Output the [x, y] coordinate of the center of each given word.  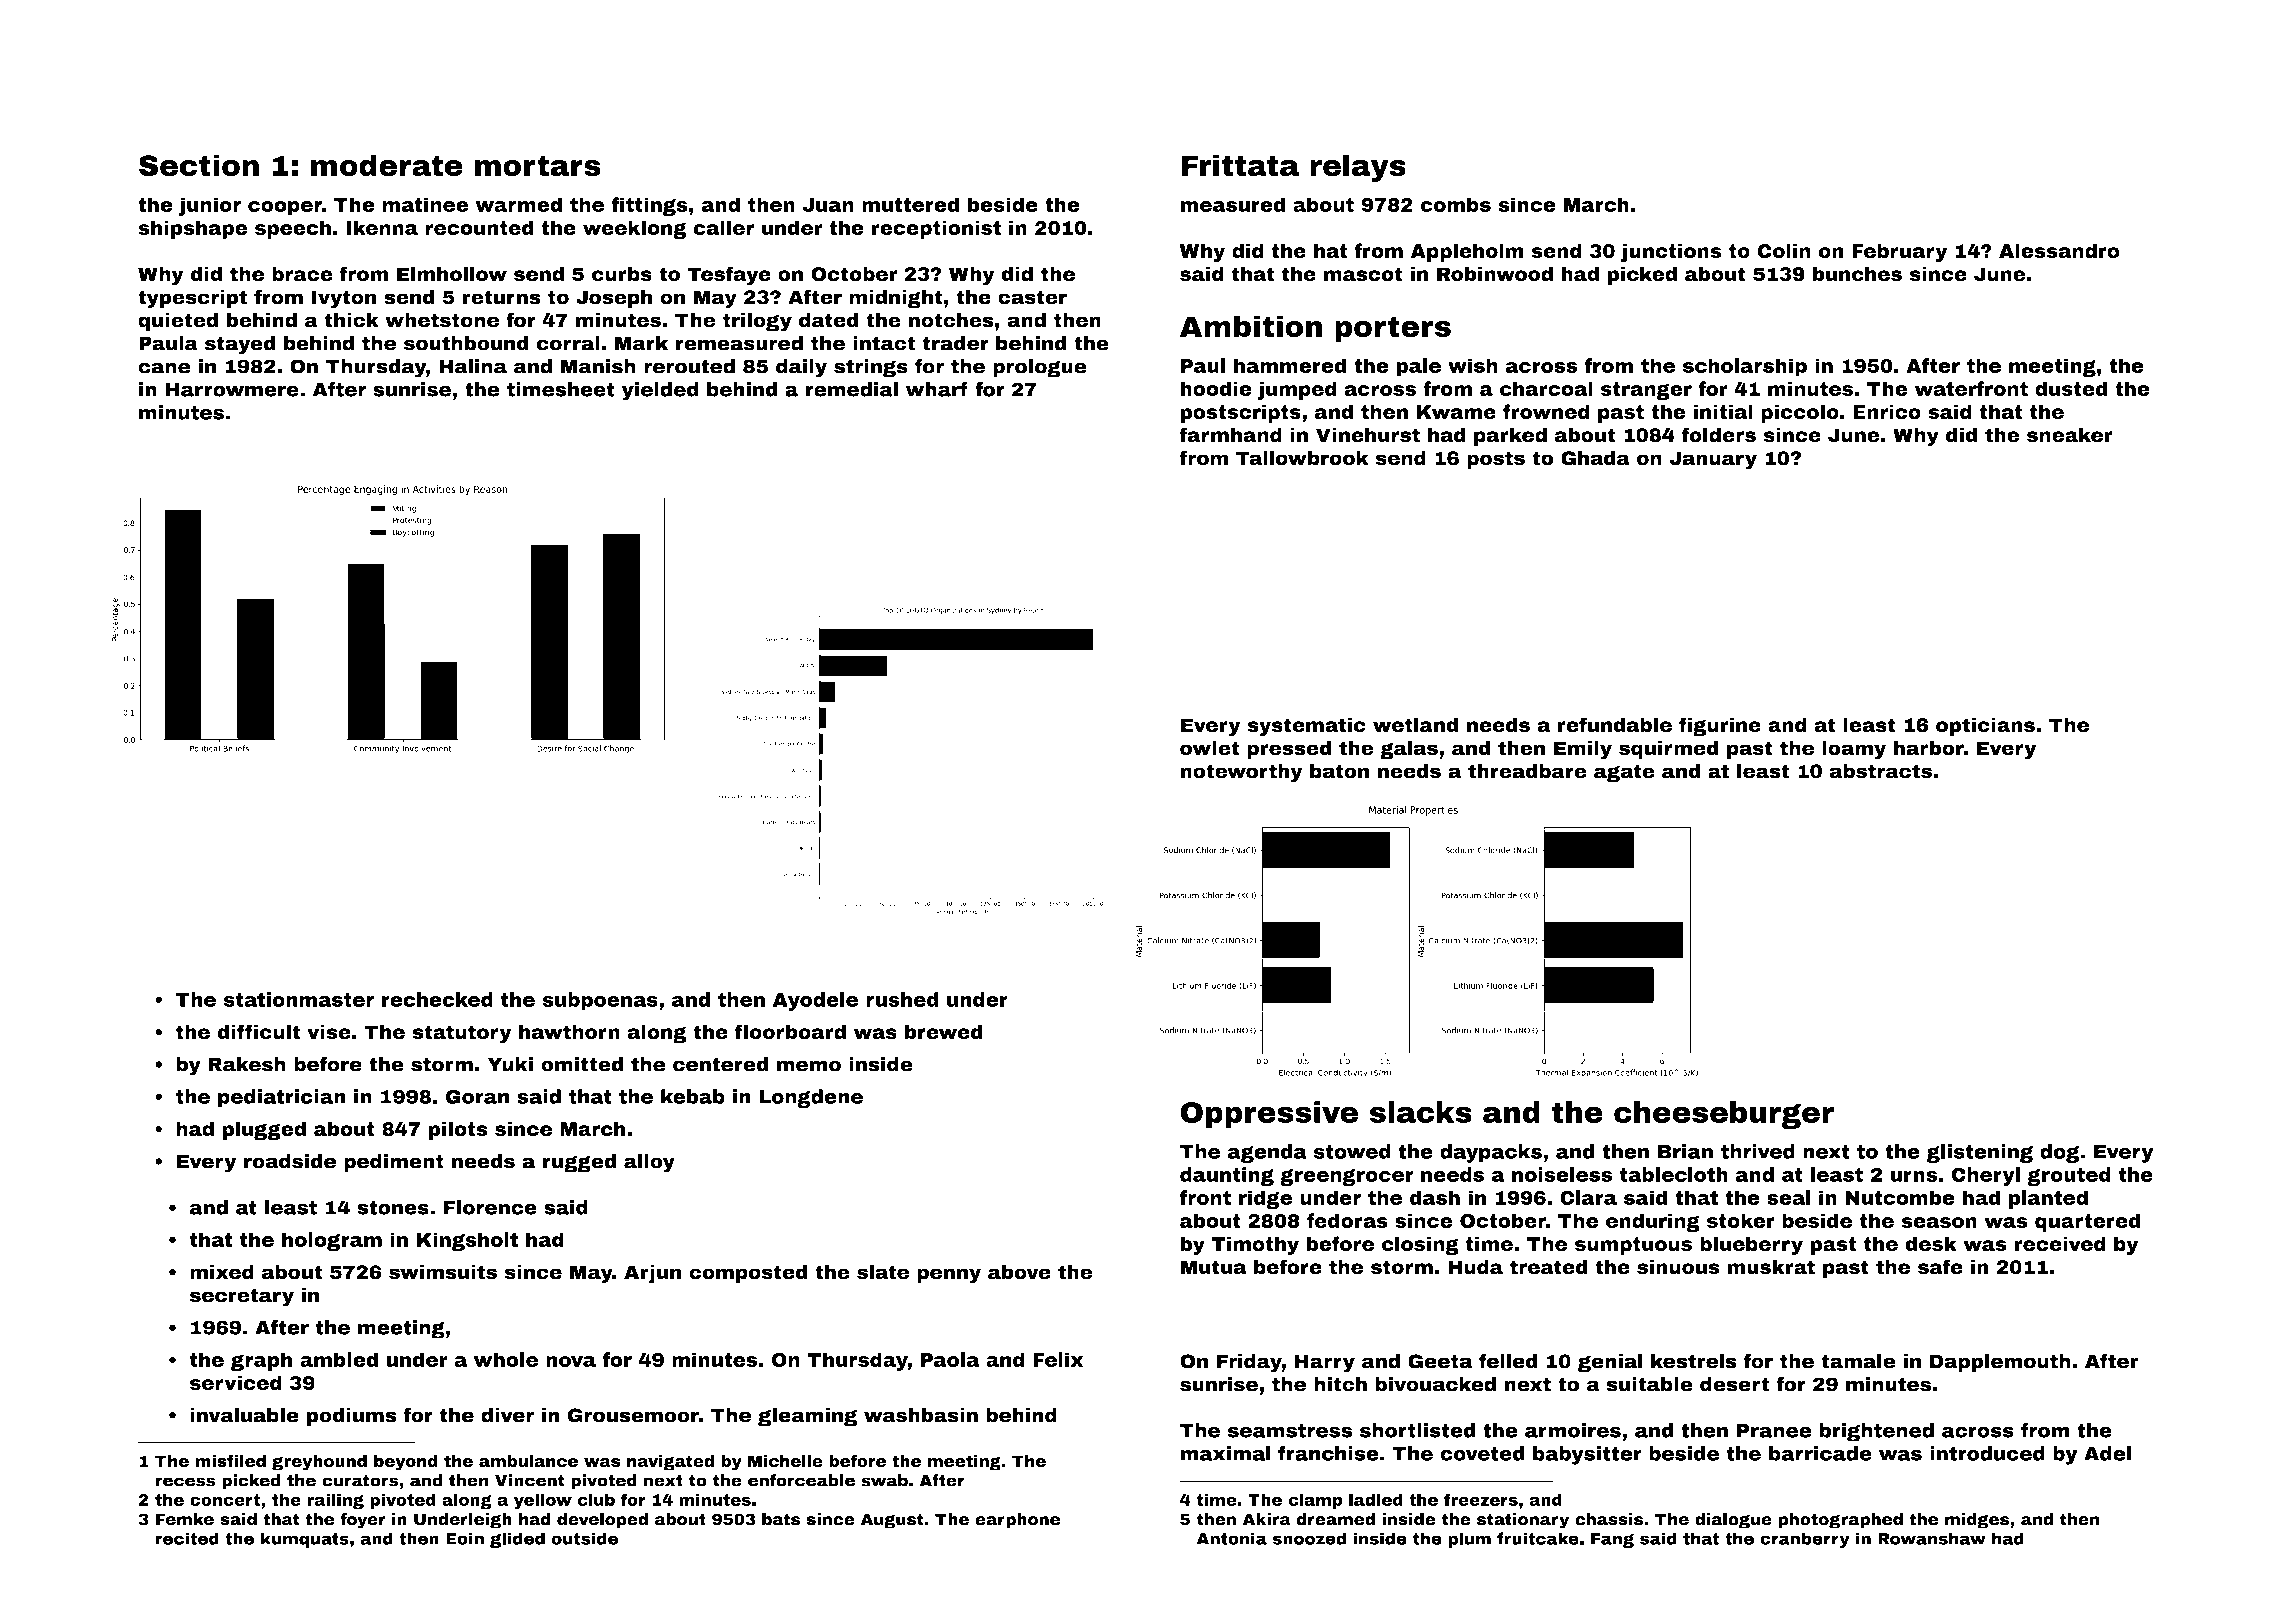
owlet [1210, 748]
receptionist [936, 229]
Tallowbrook [1302, 458]
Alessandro [2059, 250]
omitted [582, 1064]
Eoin [465, 1538]
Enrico [1887, 412]
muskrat [1771, 1267]
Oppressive [1269, 1115]
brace [302, 274]
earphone [1017, 1521]
